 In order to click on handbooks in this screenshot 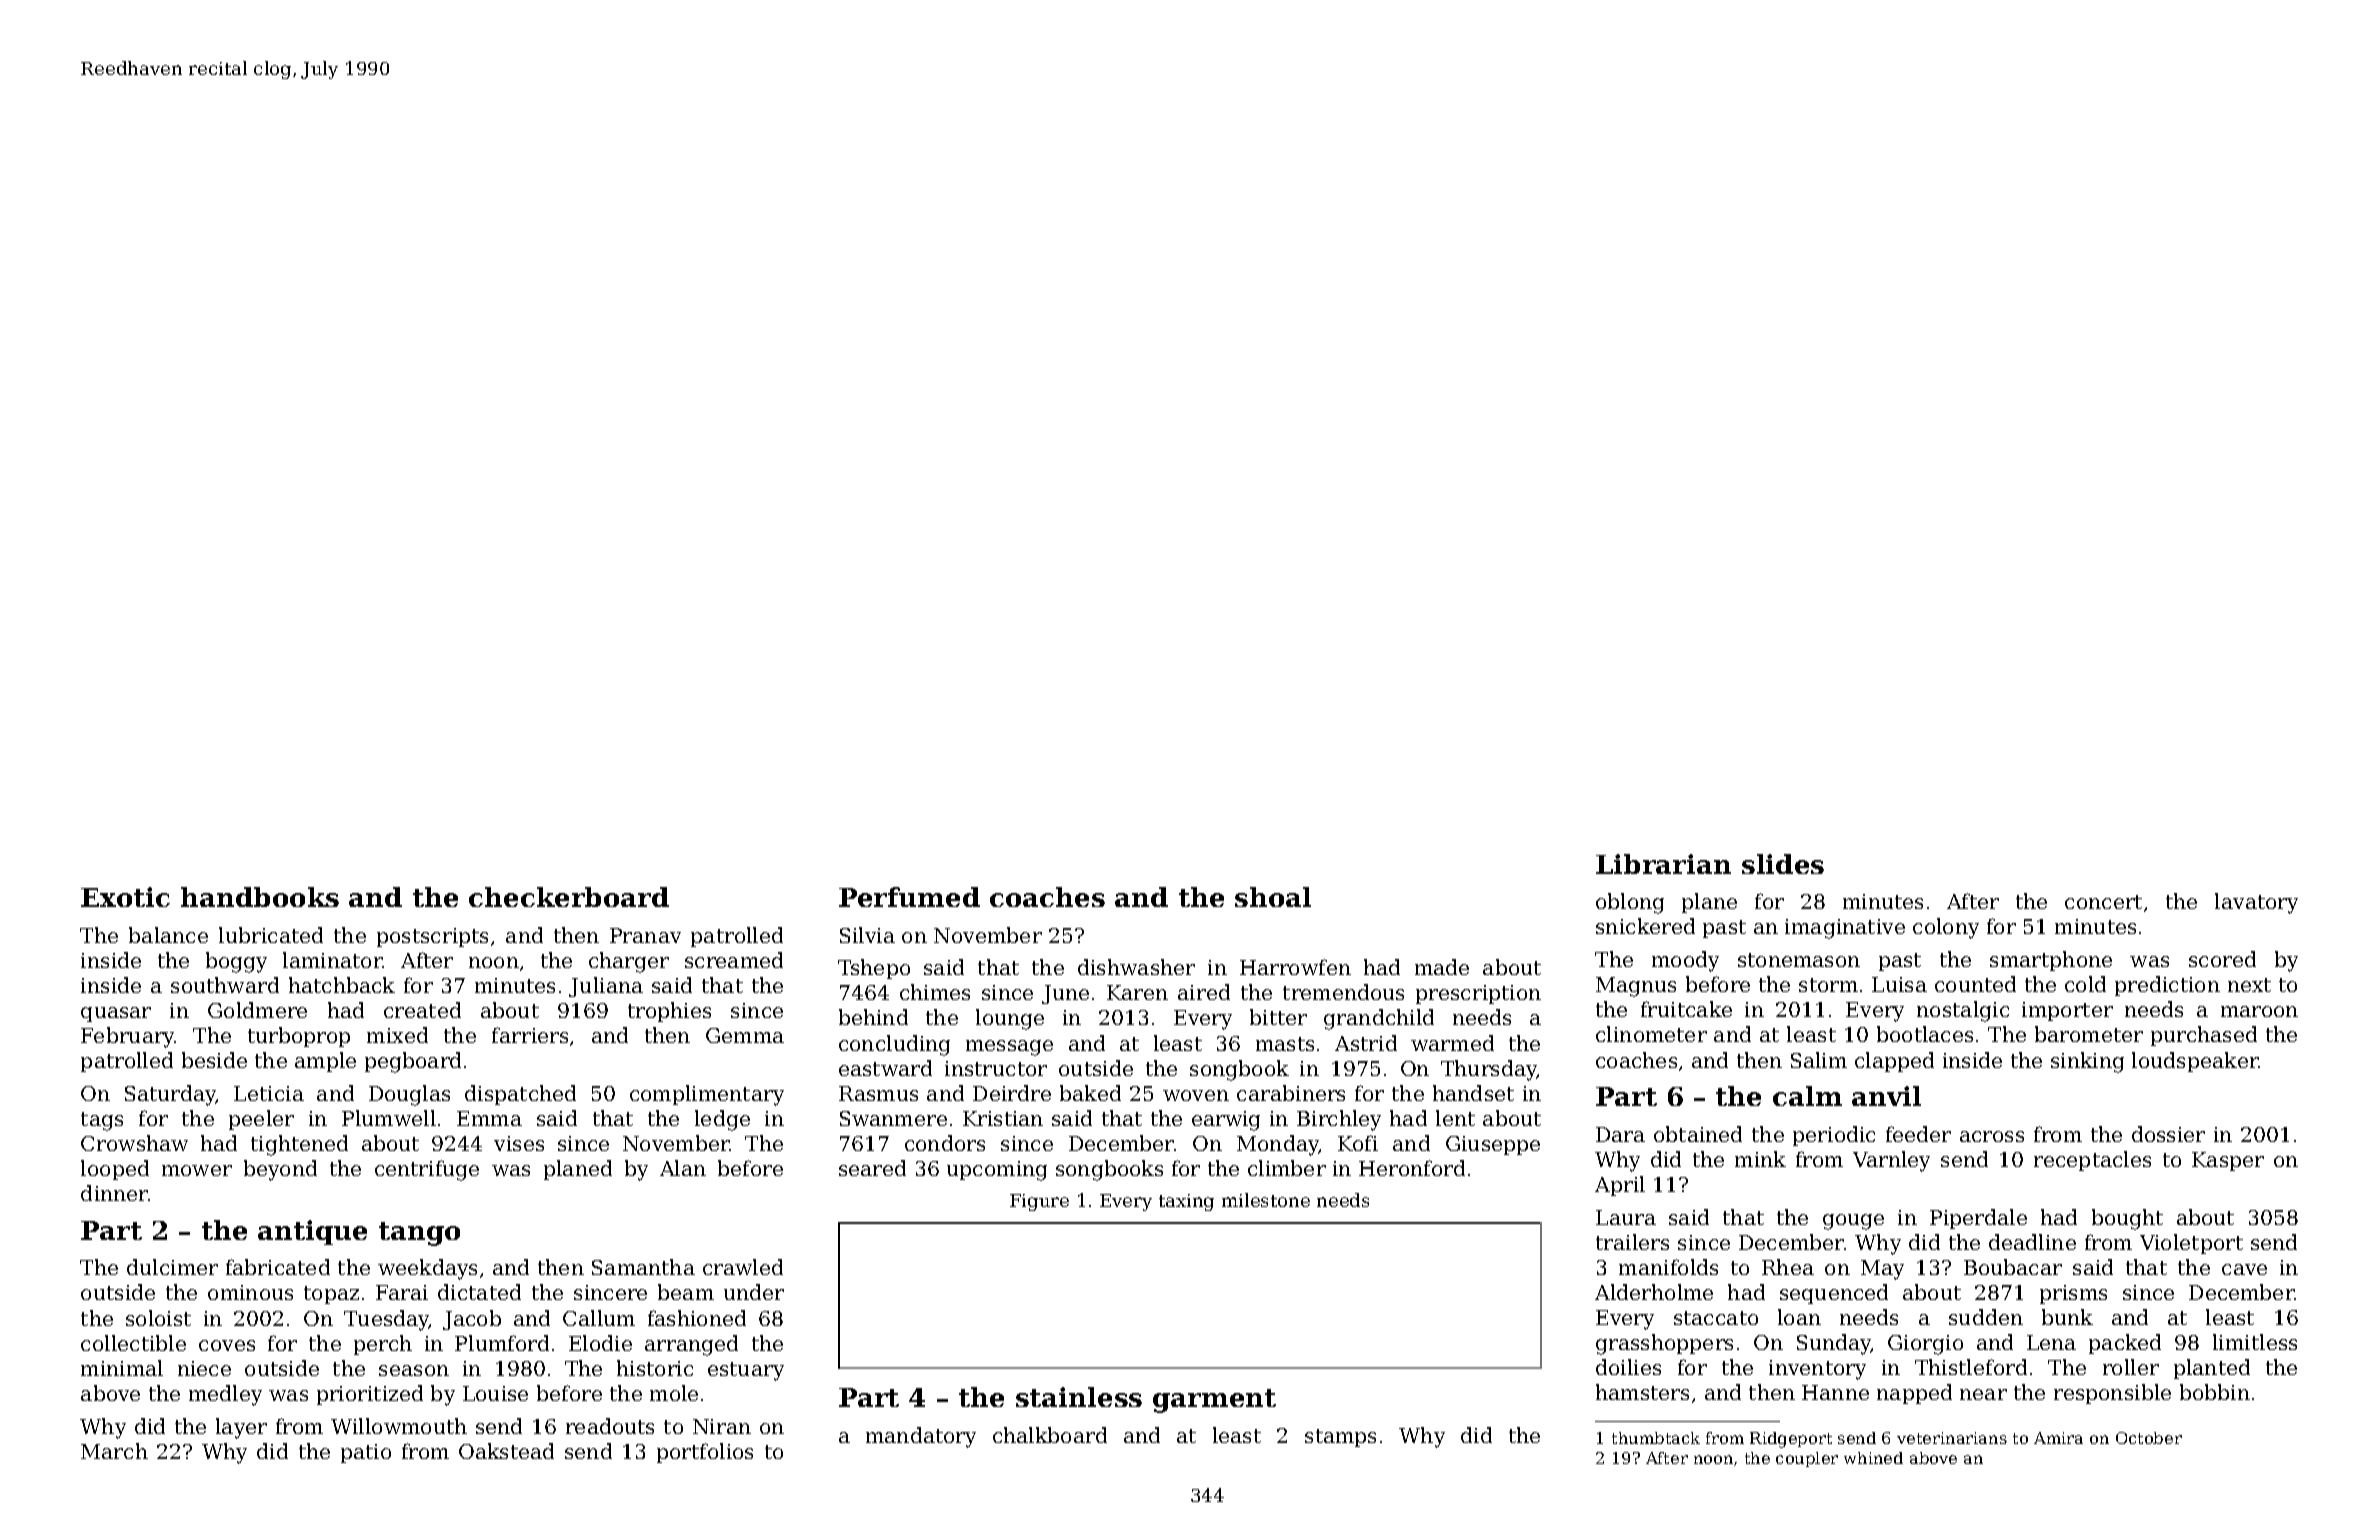, I will do `click(260, 897)`.
